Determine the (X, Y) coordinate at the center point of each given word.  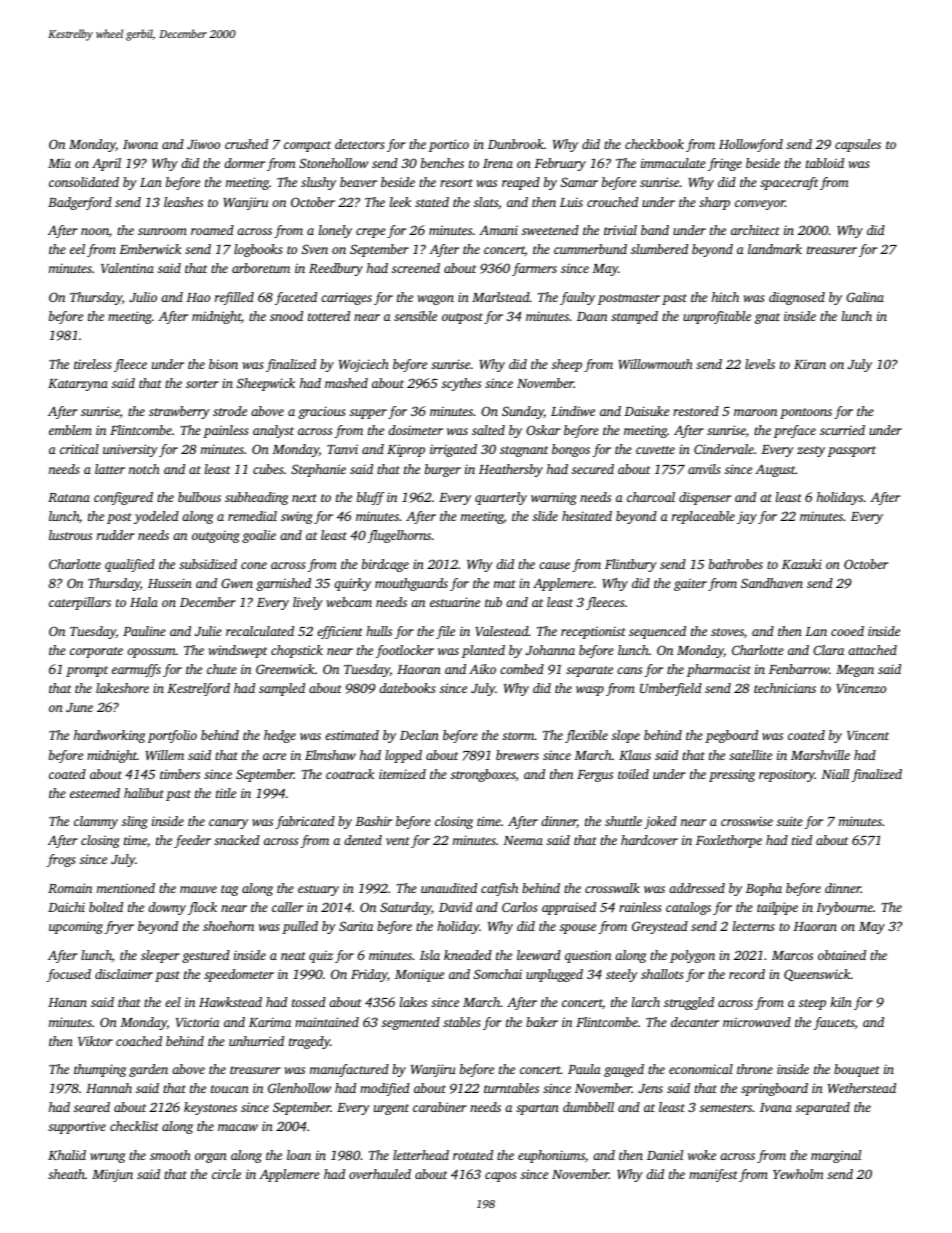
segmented (411, 1023)
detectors (360, 144)
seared (92, 1107)
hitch (725, 297)
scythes (461, 384)
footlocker (405, 651)
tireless (93, 364)
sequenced (657, 632)
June (79, 707)
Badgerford (80, 203)
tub (493, 602)
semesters (726, 1108)
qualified (130, 565)
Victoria (198, 1022)
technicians (785, 688)
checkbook (654, 144)
